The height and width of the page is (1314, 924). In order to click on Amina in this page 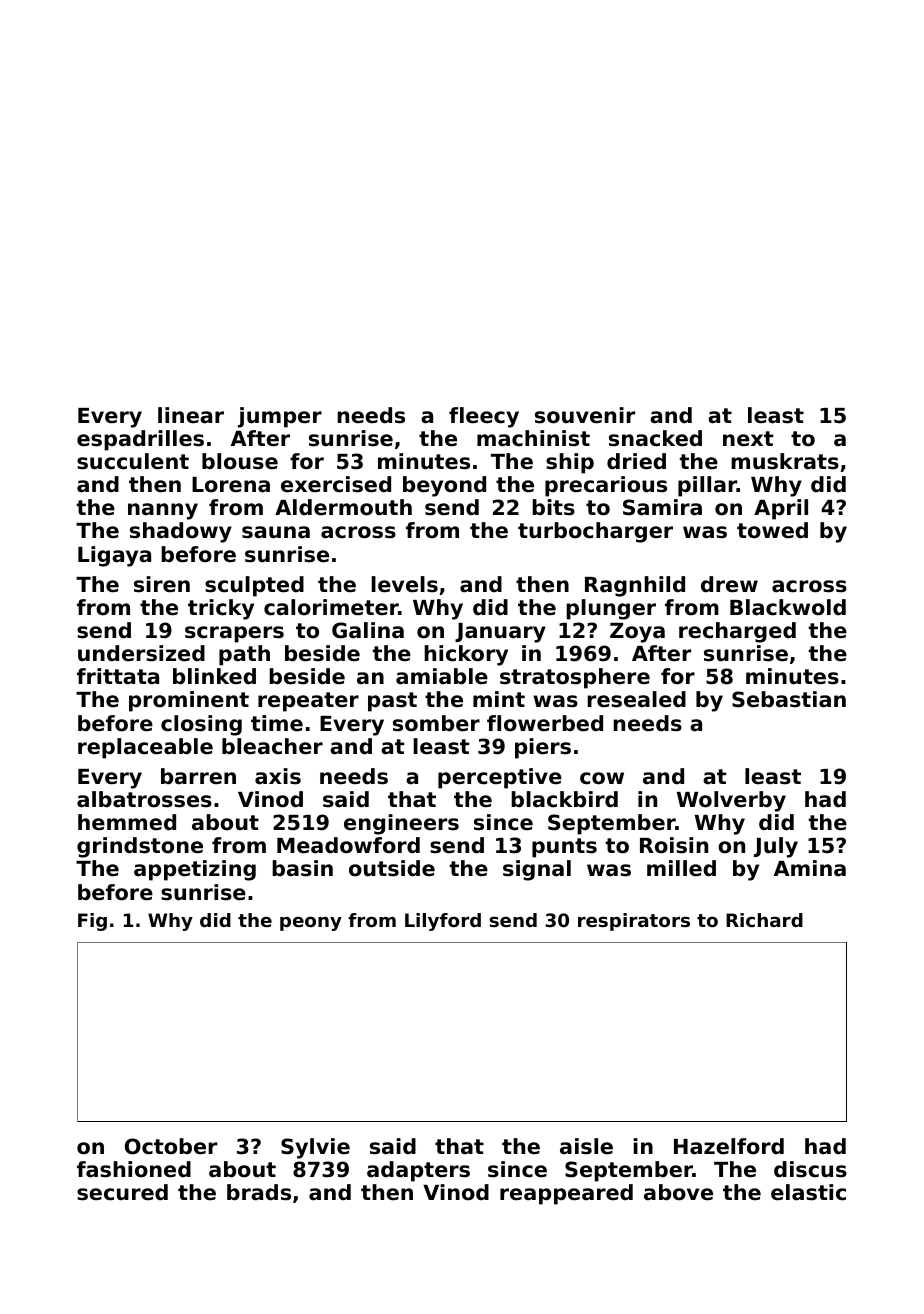, I will do `click(810, 868)`.
